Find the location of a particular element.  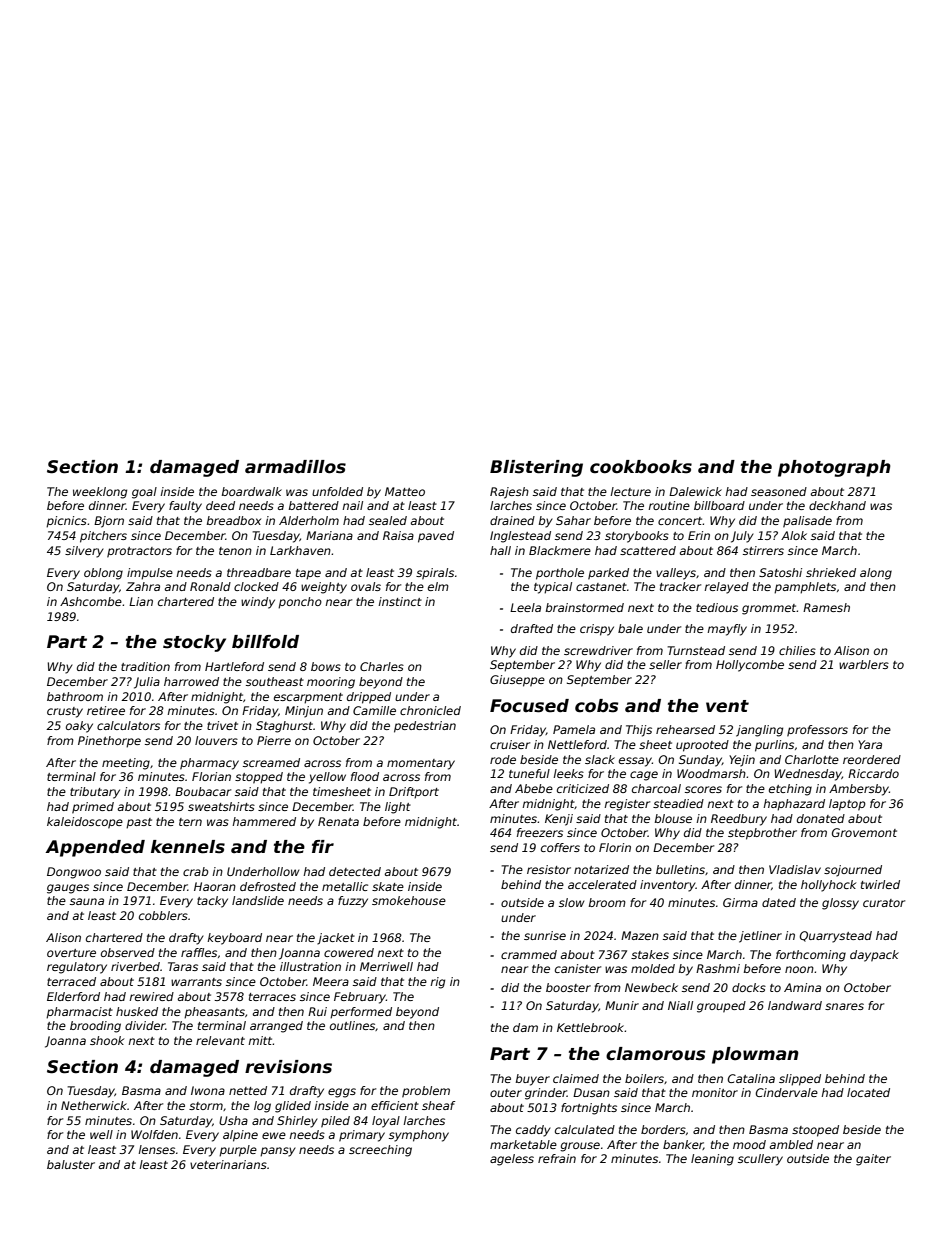

donated is located at coordinates (821, 818).
